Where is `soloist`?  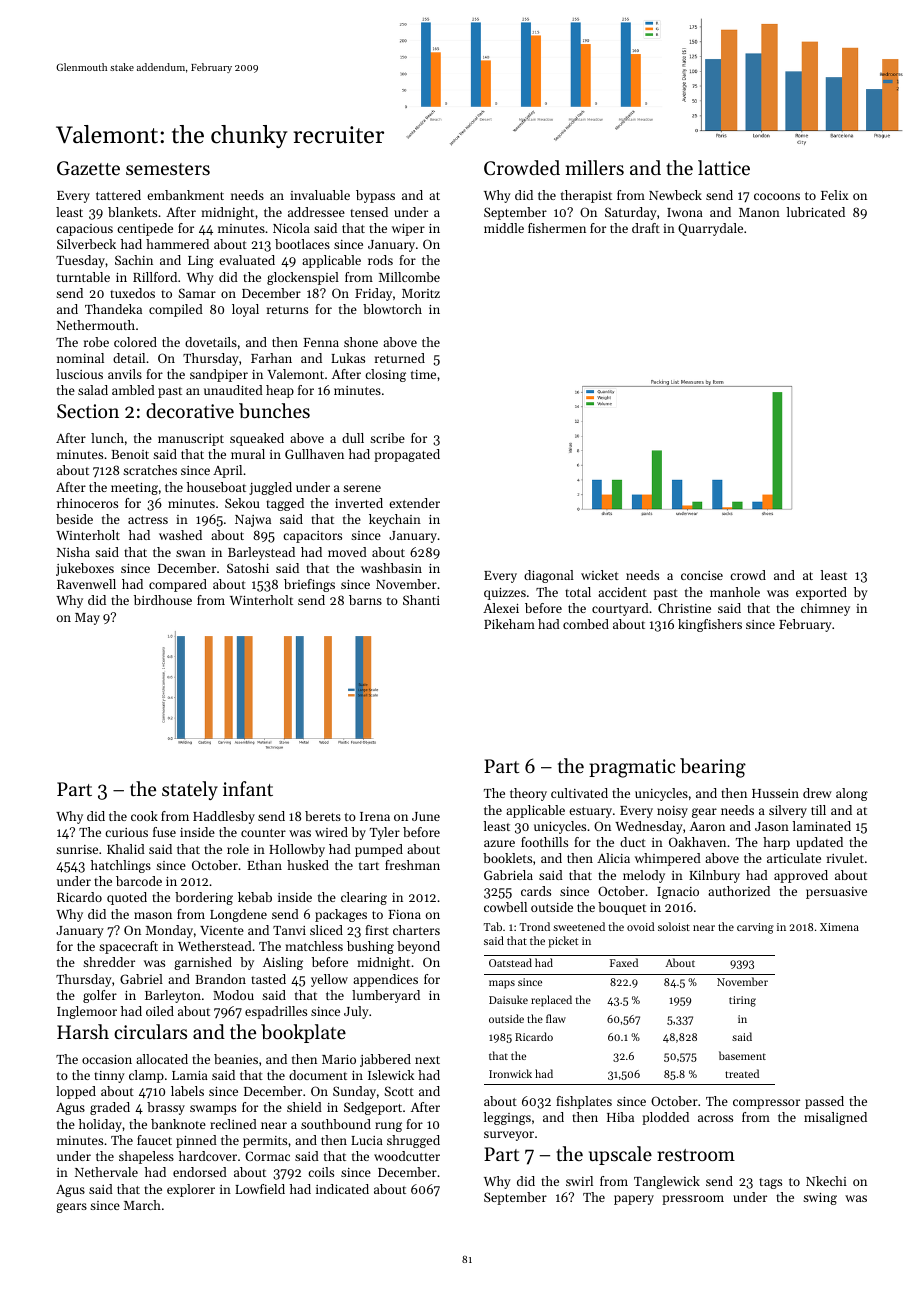 soloist is located at coordinates (674, 926).
